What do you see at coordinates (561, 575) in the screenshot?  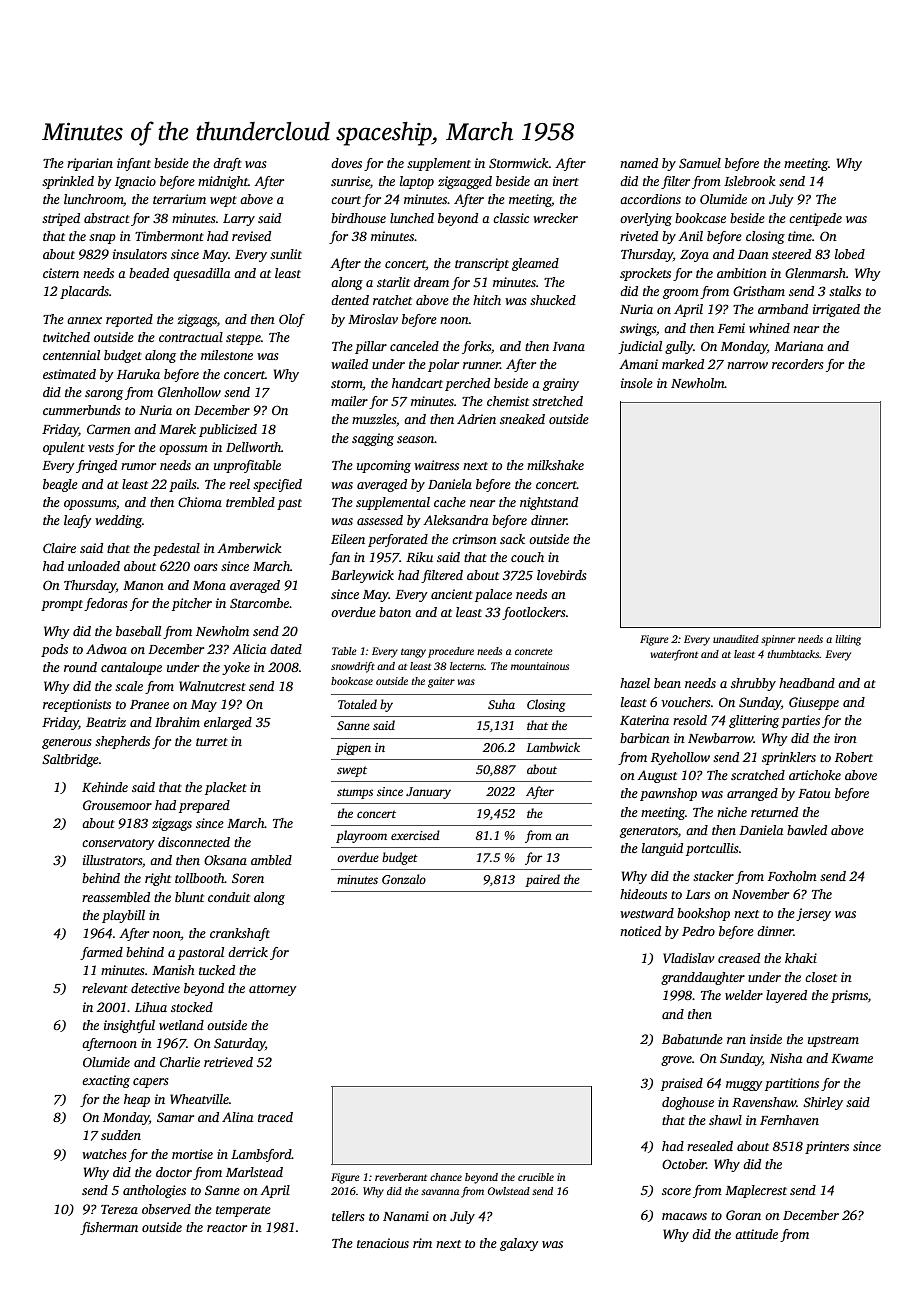 I see `lovebirds` at bounding box center [561, 575].
